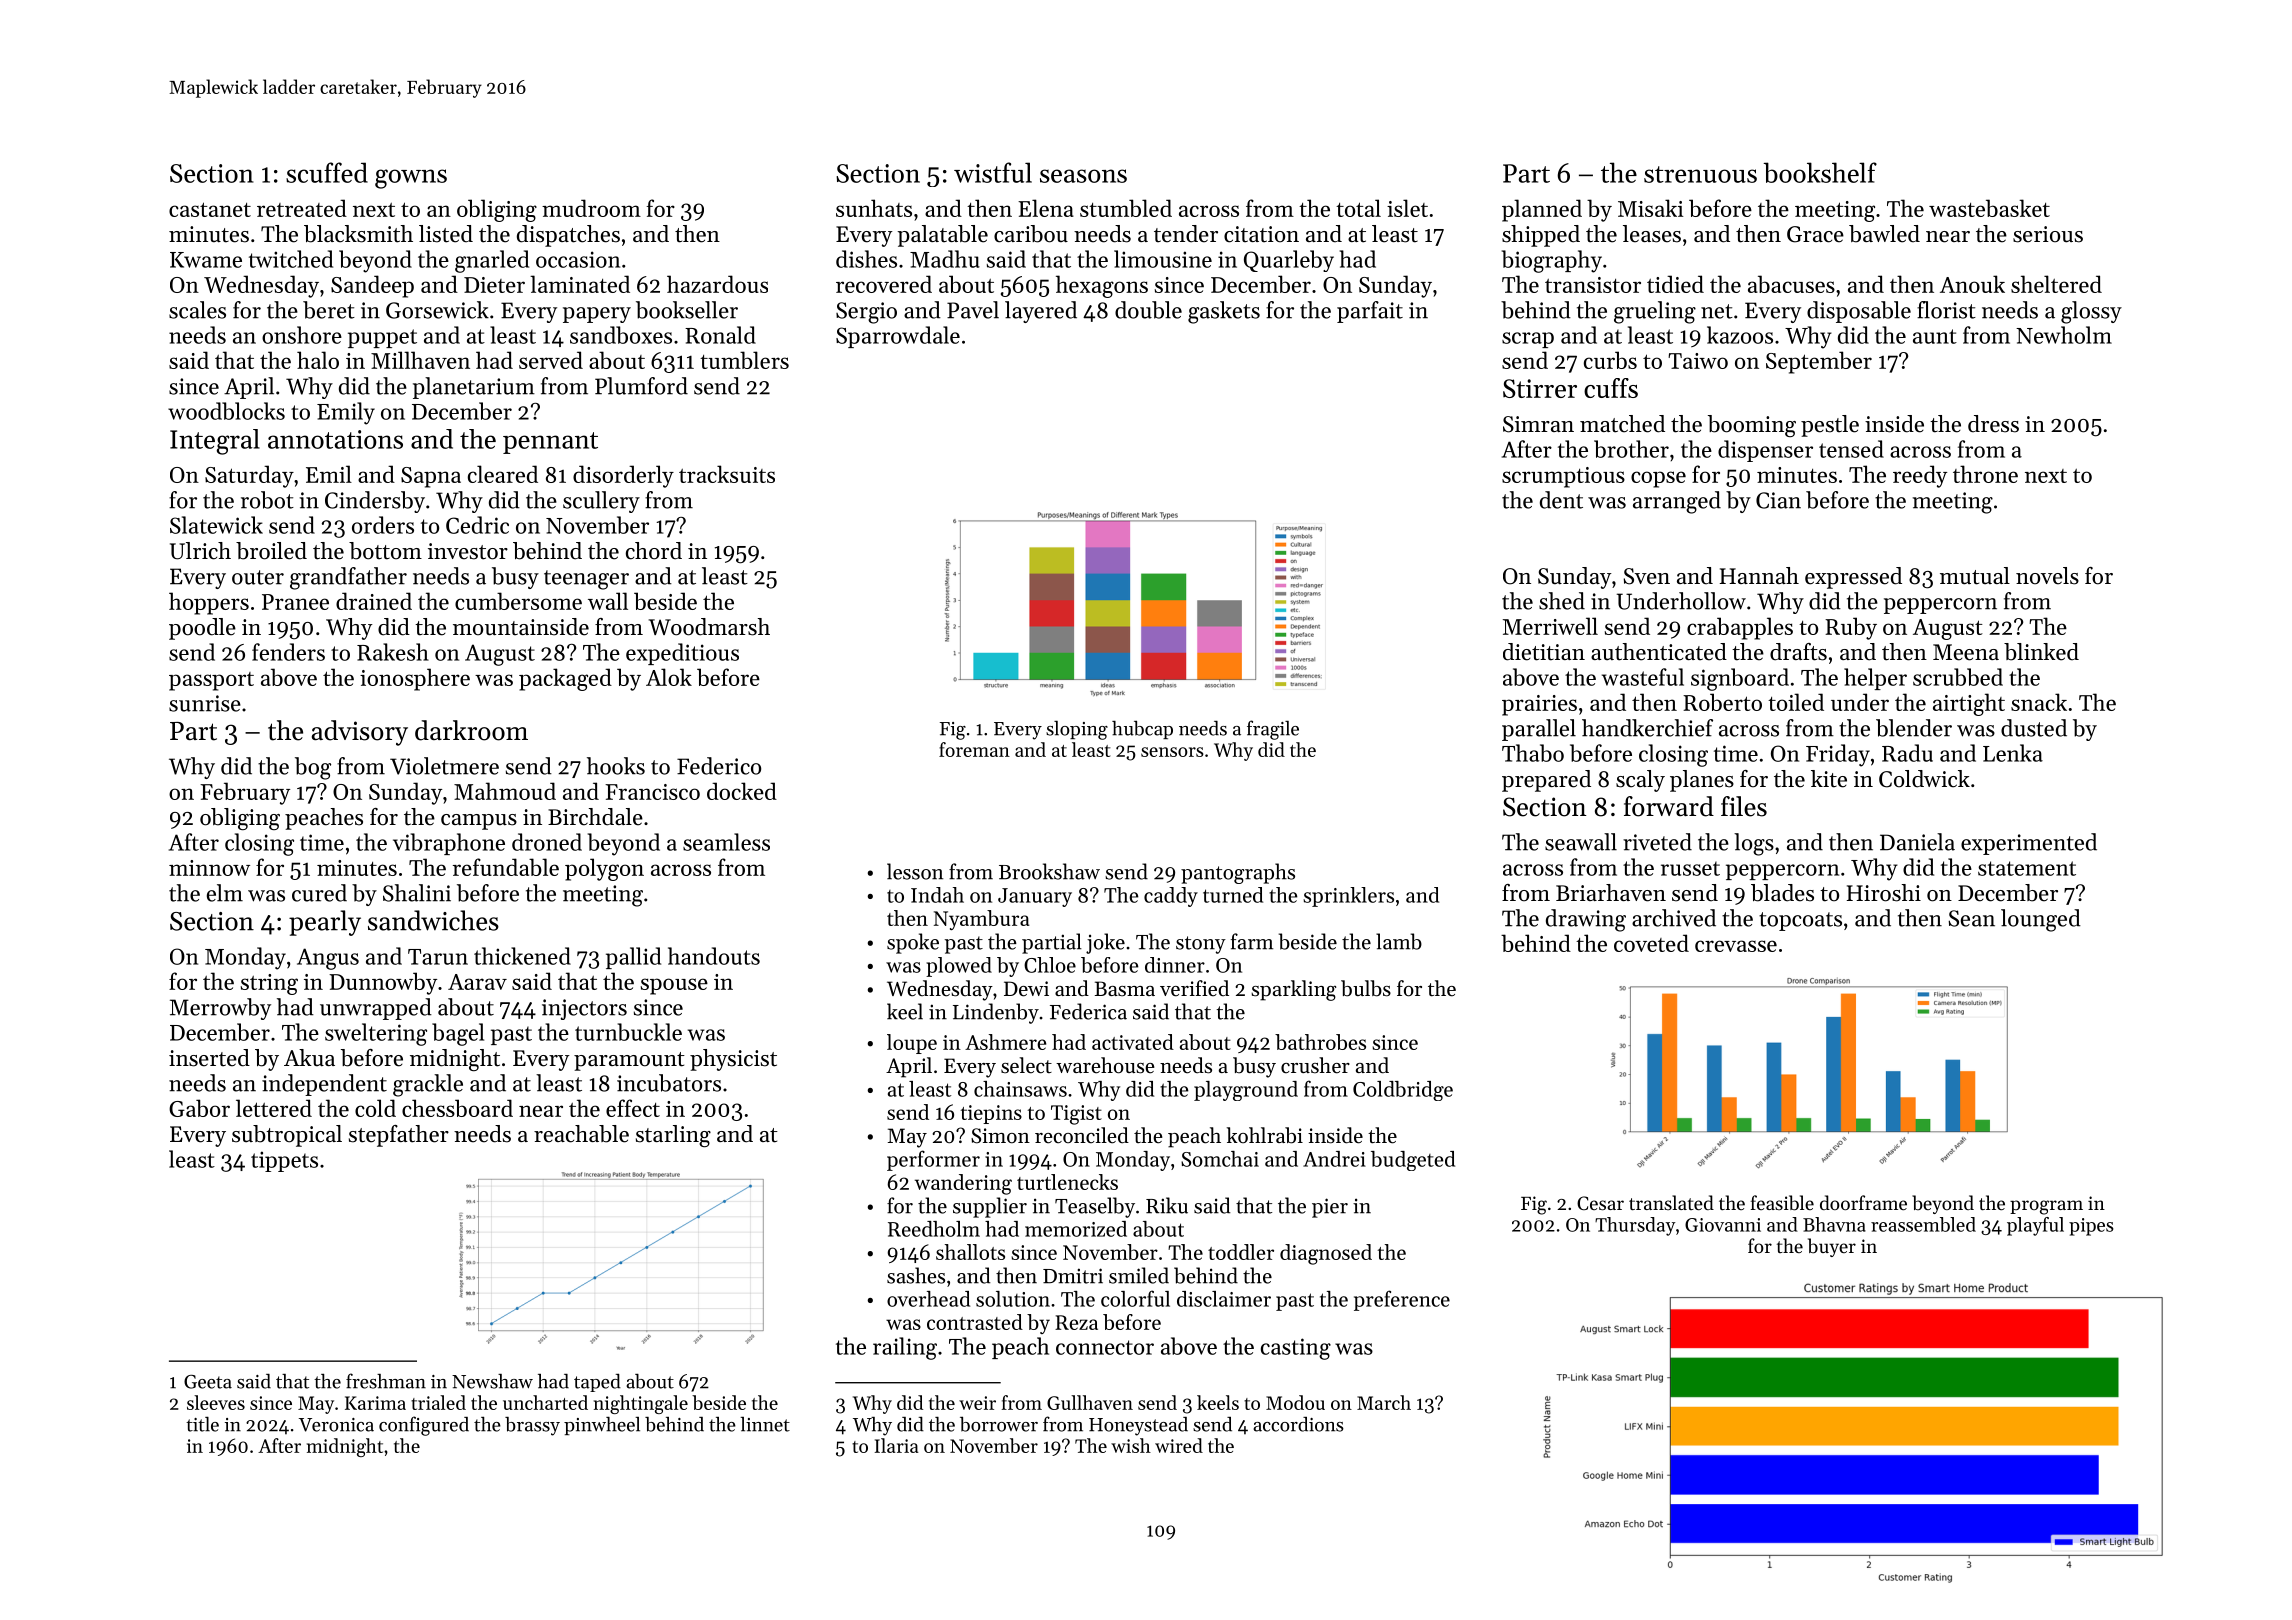  I want to click on strenuous, so click(1700, 174).
